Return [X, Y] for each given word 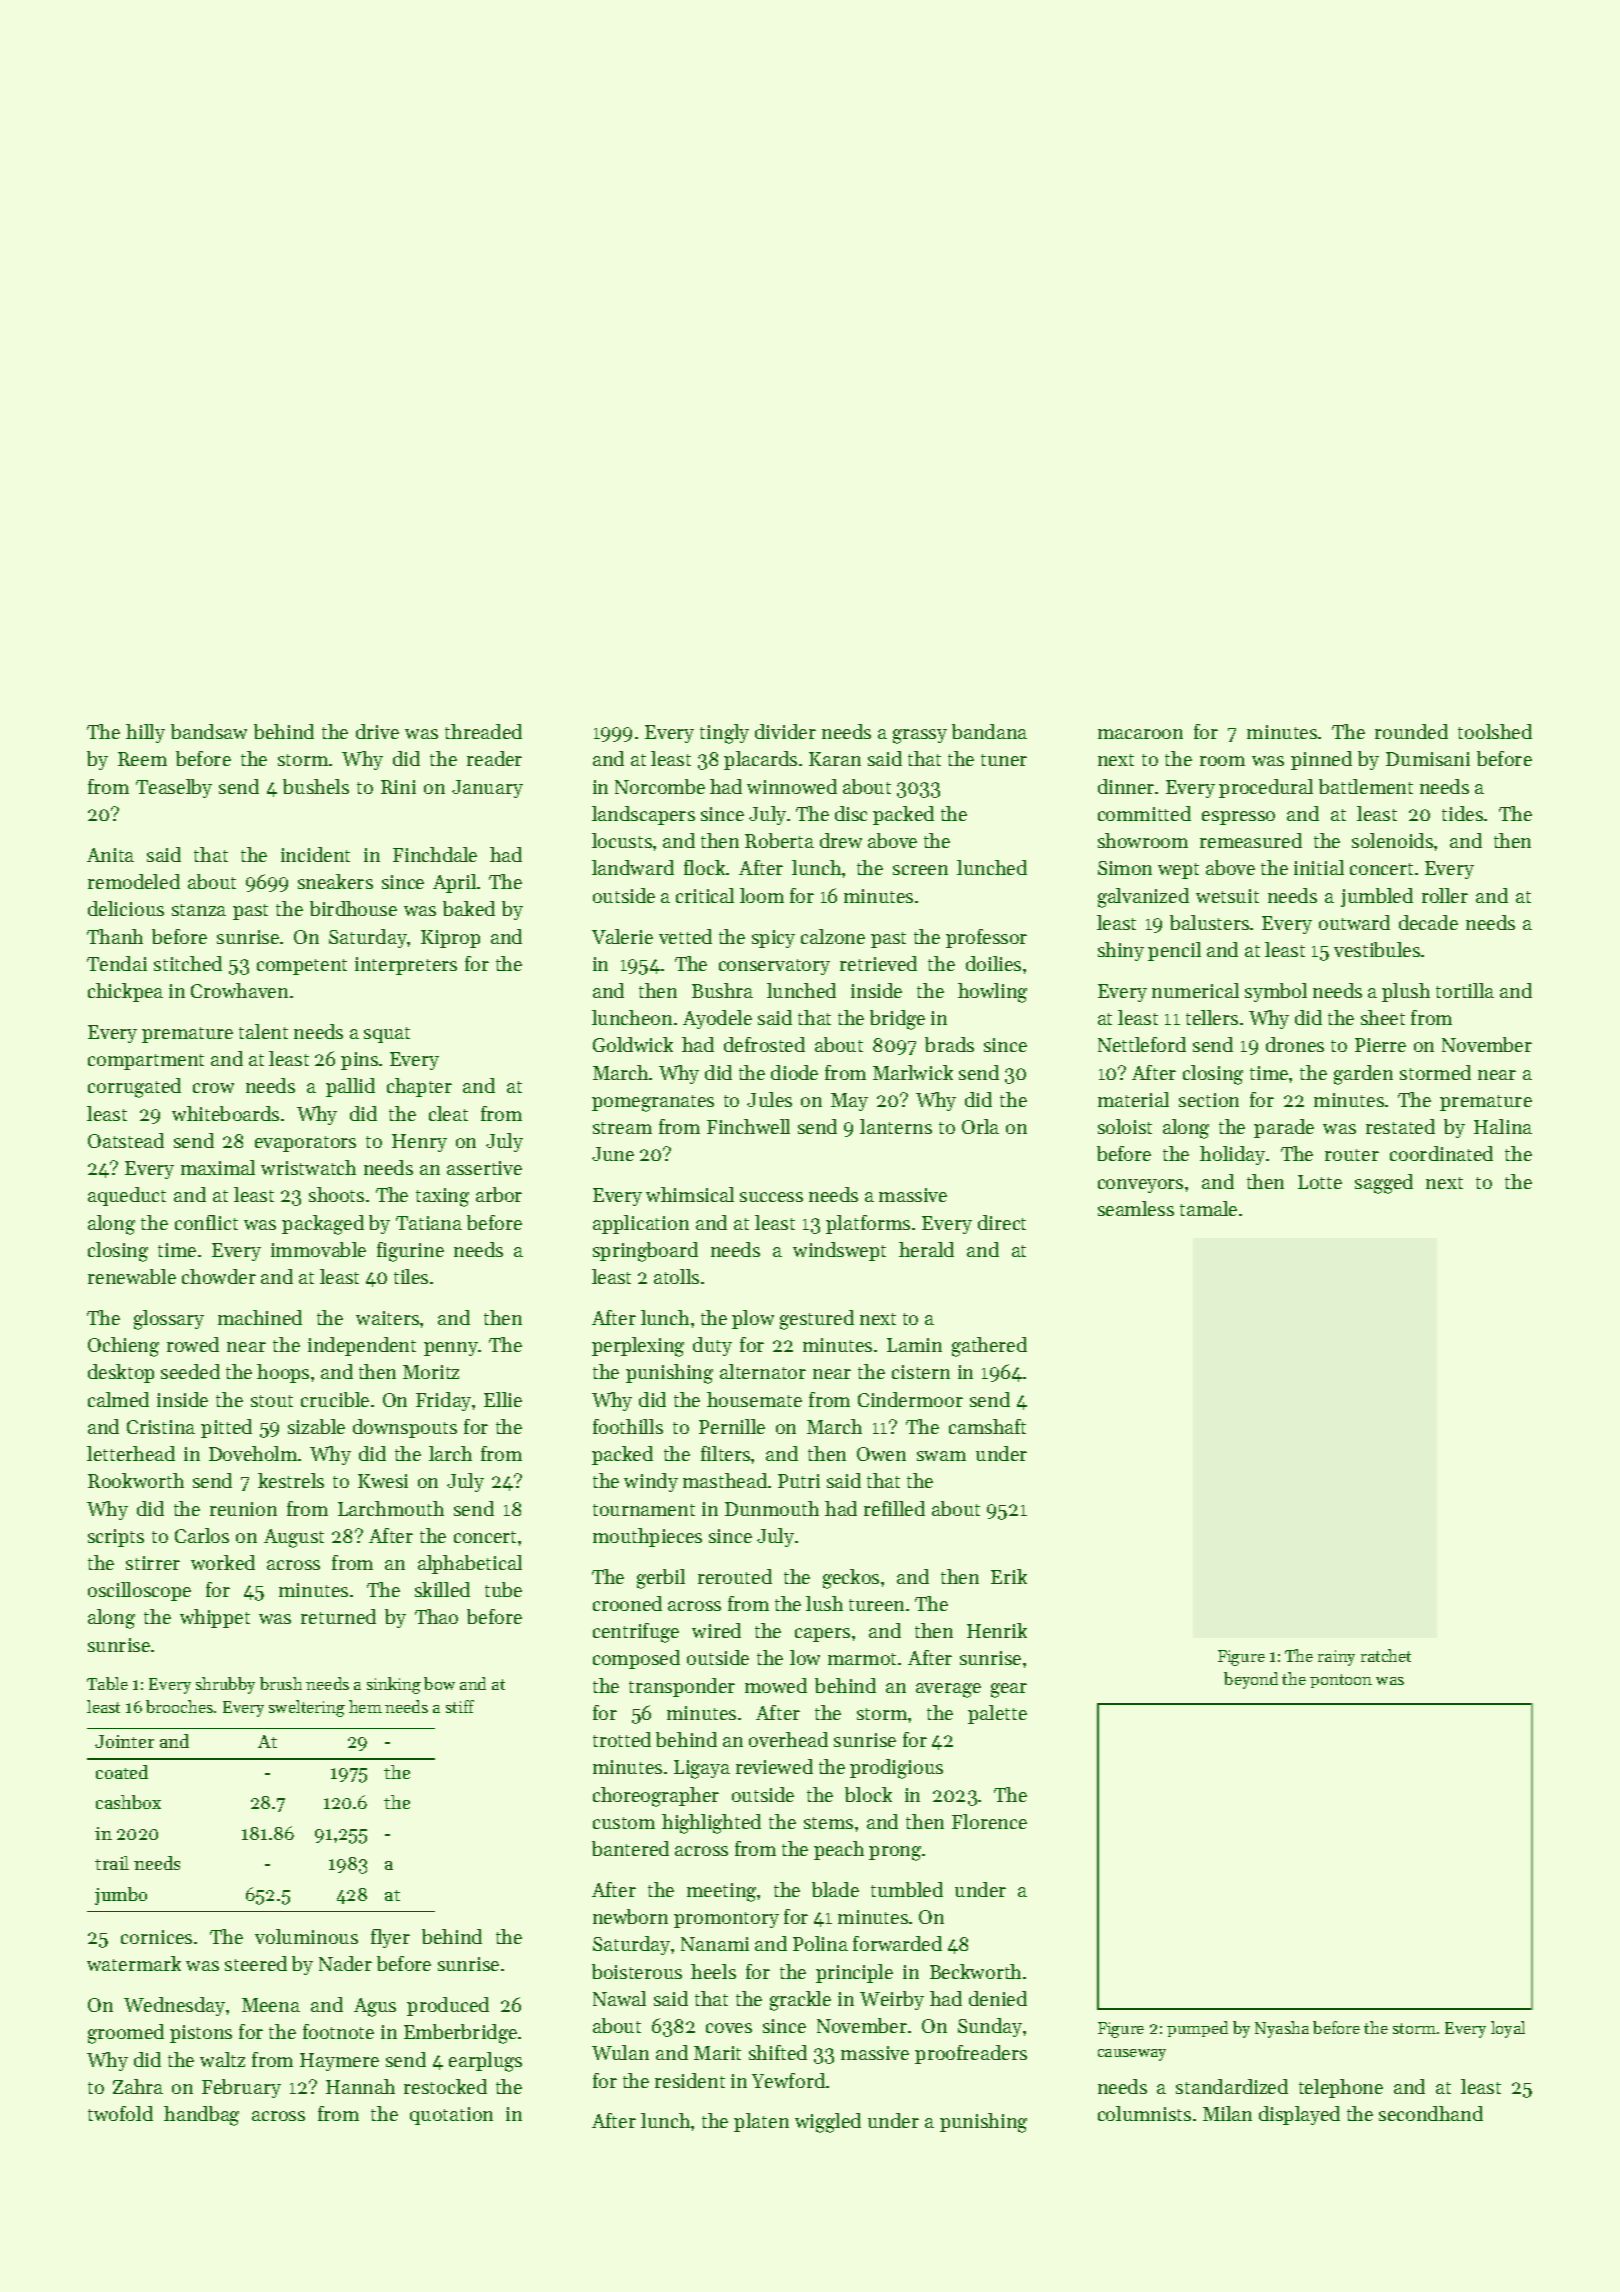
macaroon [1140, 734]
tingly [724, 734]
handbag [201, 2116]
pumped [1197, 2029]
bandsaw [209, 731]
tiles [411, 1276]
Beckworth [975, 1971]
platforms [868, 1224]
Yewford [788, 2080]
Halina [1503, 1126]
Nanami [715, 1944]
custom [624, 1823]
